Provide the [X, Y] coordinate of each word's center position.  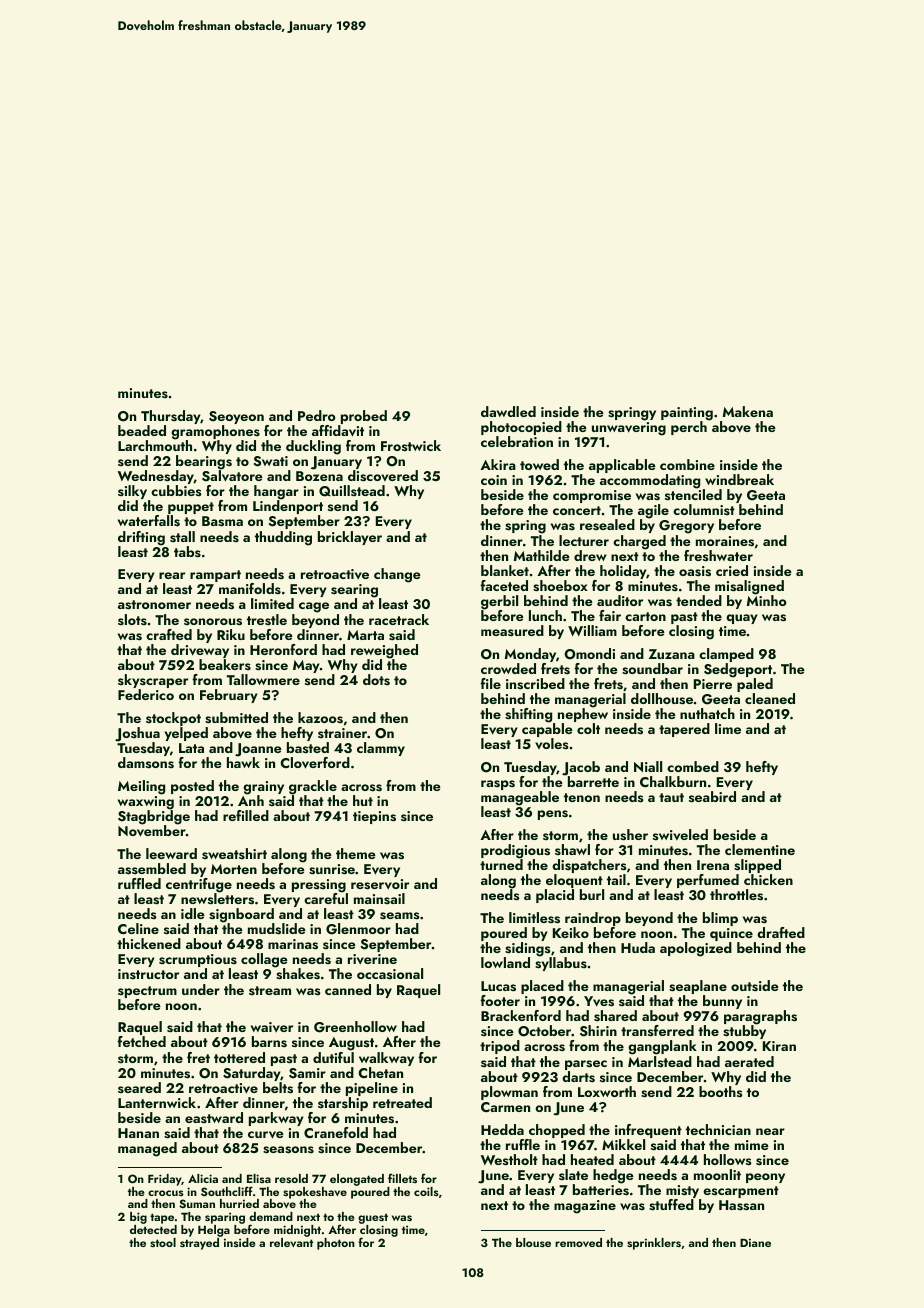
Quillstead [352, 491]
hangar [276, 492]
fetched [141, 1041]
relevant [291, 1242]
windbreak [739, 479]
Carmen [505, 1107]
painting [687, 414]
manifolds [250, 588]
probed [364, 417]
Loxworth [607, 1091]
